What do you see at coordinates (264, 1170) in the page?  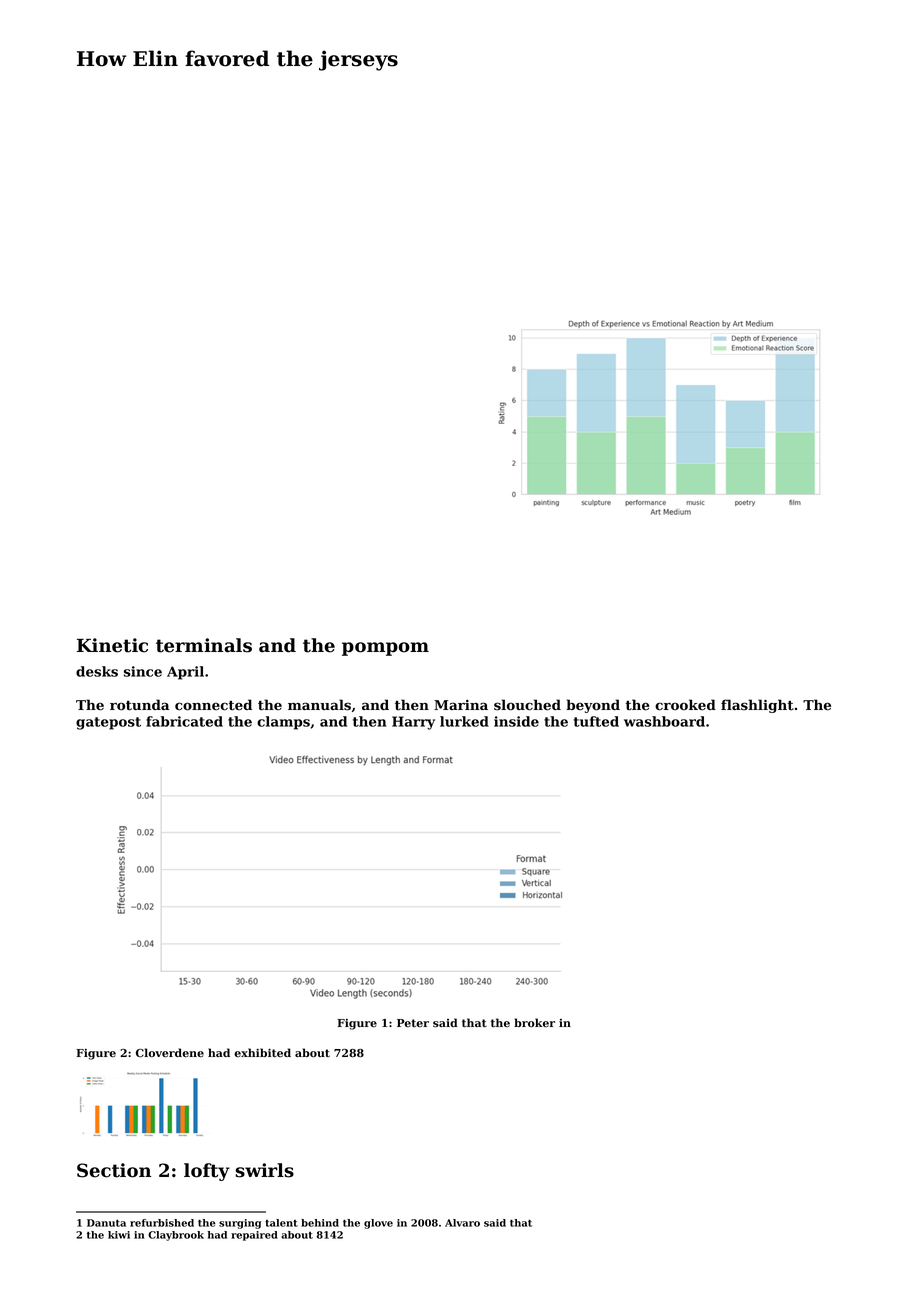 I see `swirls` at bounding box center [264, 1170].
